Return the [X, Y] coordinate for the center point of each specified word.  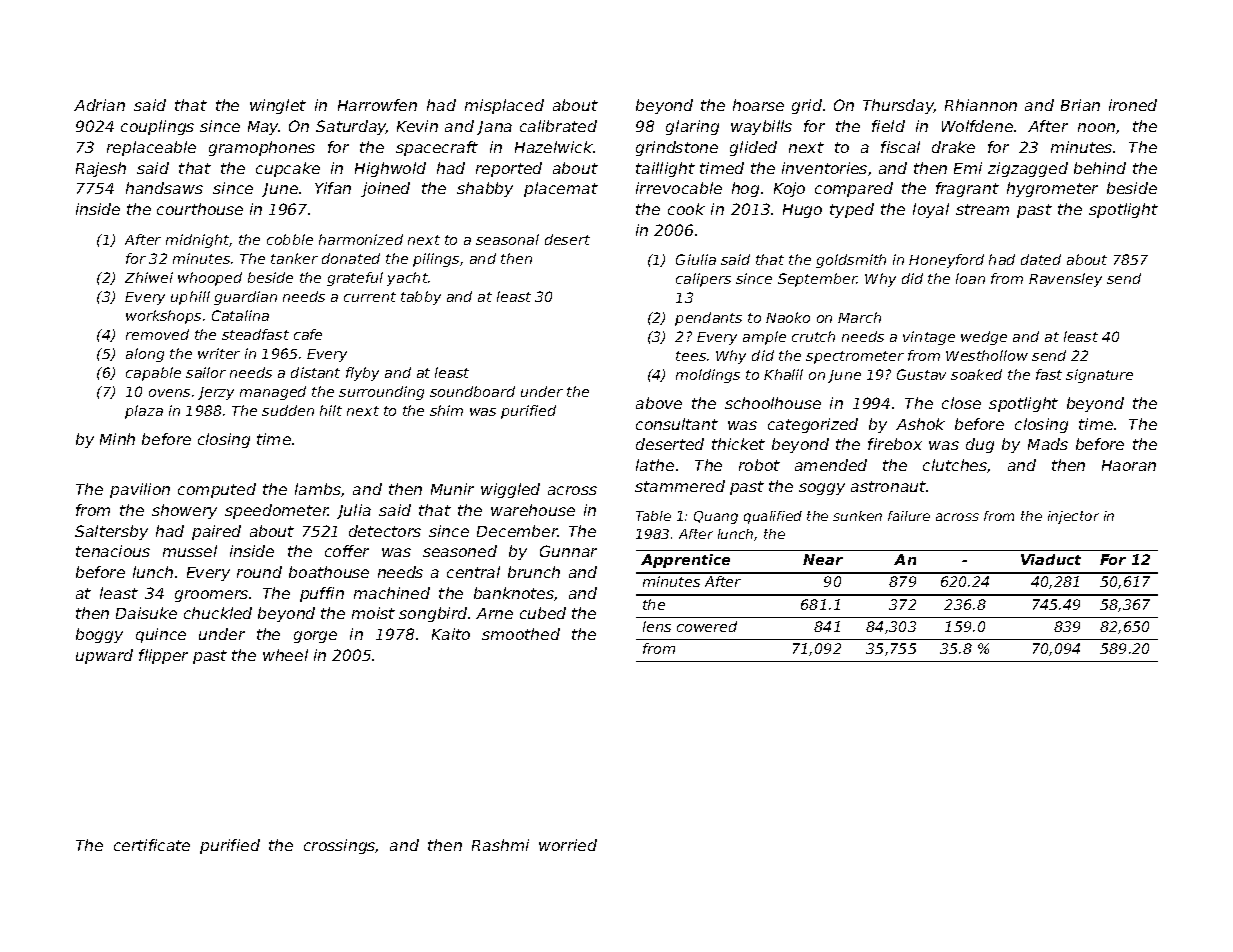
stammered [680, 486]
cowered [707, 626]
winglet [278, 106]
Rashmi [500, 845]
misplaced [504, 106]
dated [1041, 259]
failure [909, 516]
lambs [318, 489]
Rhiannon [981, 105]
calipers [703, 280]
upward [104, 656]
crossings [340, 846]
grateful [355, 279]
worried [568, 845]
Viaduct [1051, 559]
